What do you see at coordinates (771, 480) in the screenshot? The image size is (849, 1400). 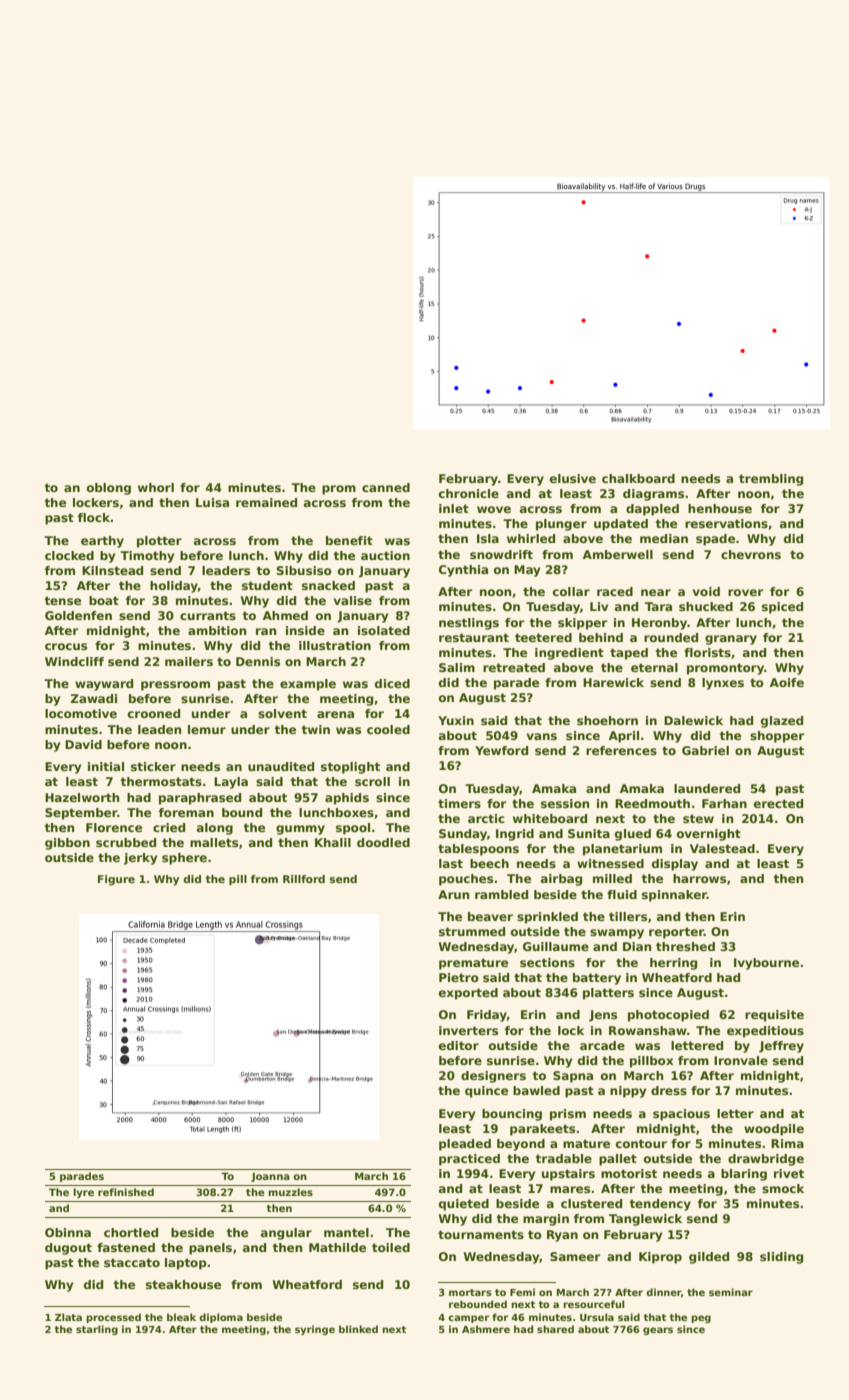 I see `trembling` at bounding box center [771, 480].
